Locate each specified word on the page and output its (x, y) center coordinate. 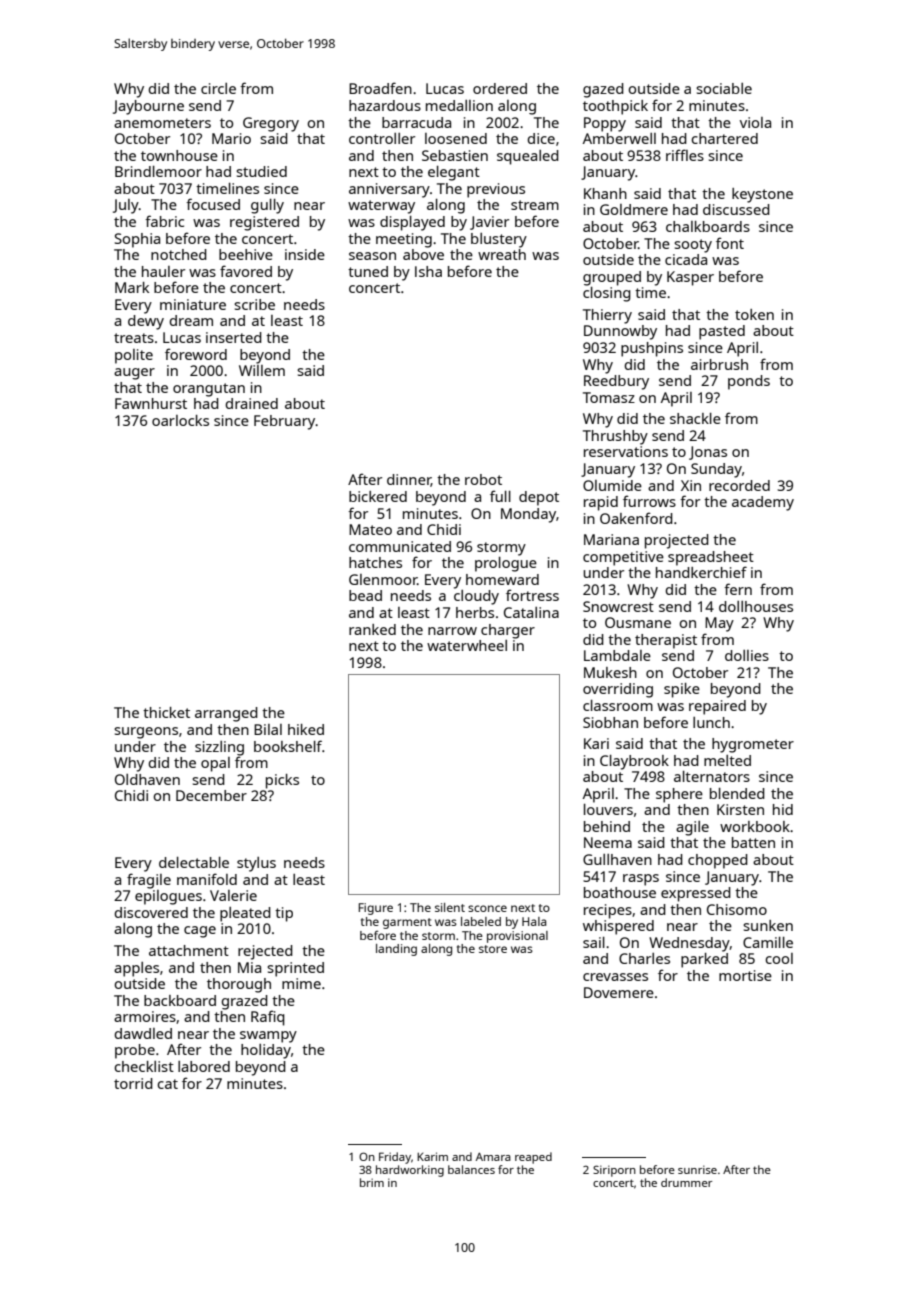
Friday (395, 1158)
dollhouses (756, 606)
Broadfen (380, 88)
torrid (133, 1083)
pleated (245, 914)
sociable (724, 88)
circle (218, 88)
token (754, 314)
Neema (608, 842)
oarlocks (180, 420)
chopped (718, 861)
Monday (528, 515)
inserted (234, 337)
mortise (745, 975)
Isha (428, 271)
